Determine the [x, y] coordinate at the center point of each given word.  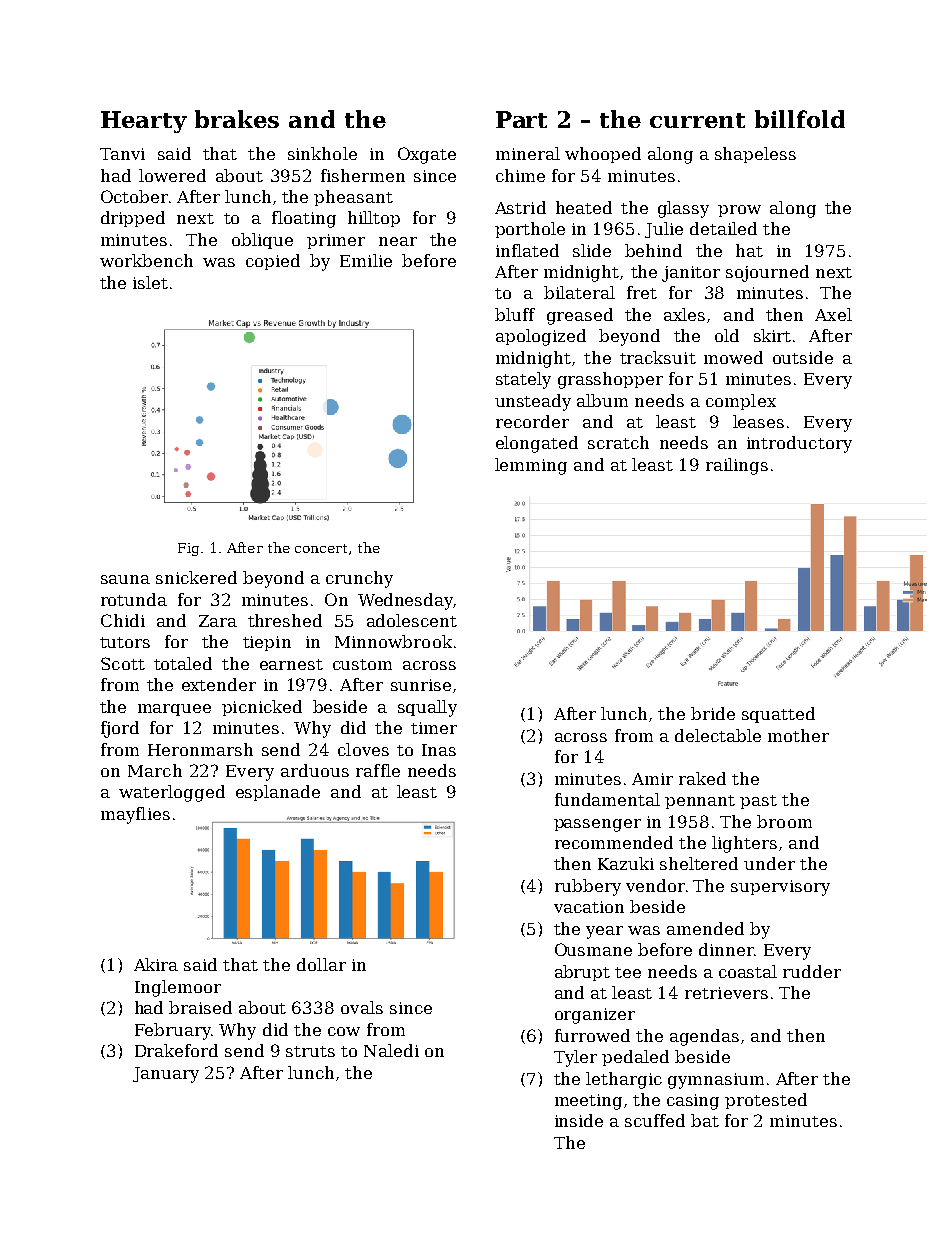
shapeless [755, 155]
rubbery [588, 887]
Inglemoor [178, 988]
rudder [812, 971]
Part [521, 119]
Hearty [144, 122]
